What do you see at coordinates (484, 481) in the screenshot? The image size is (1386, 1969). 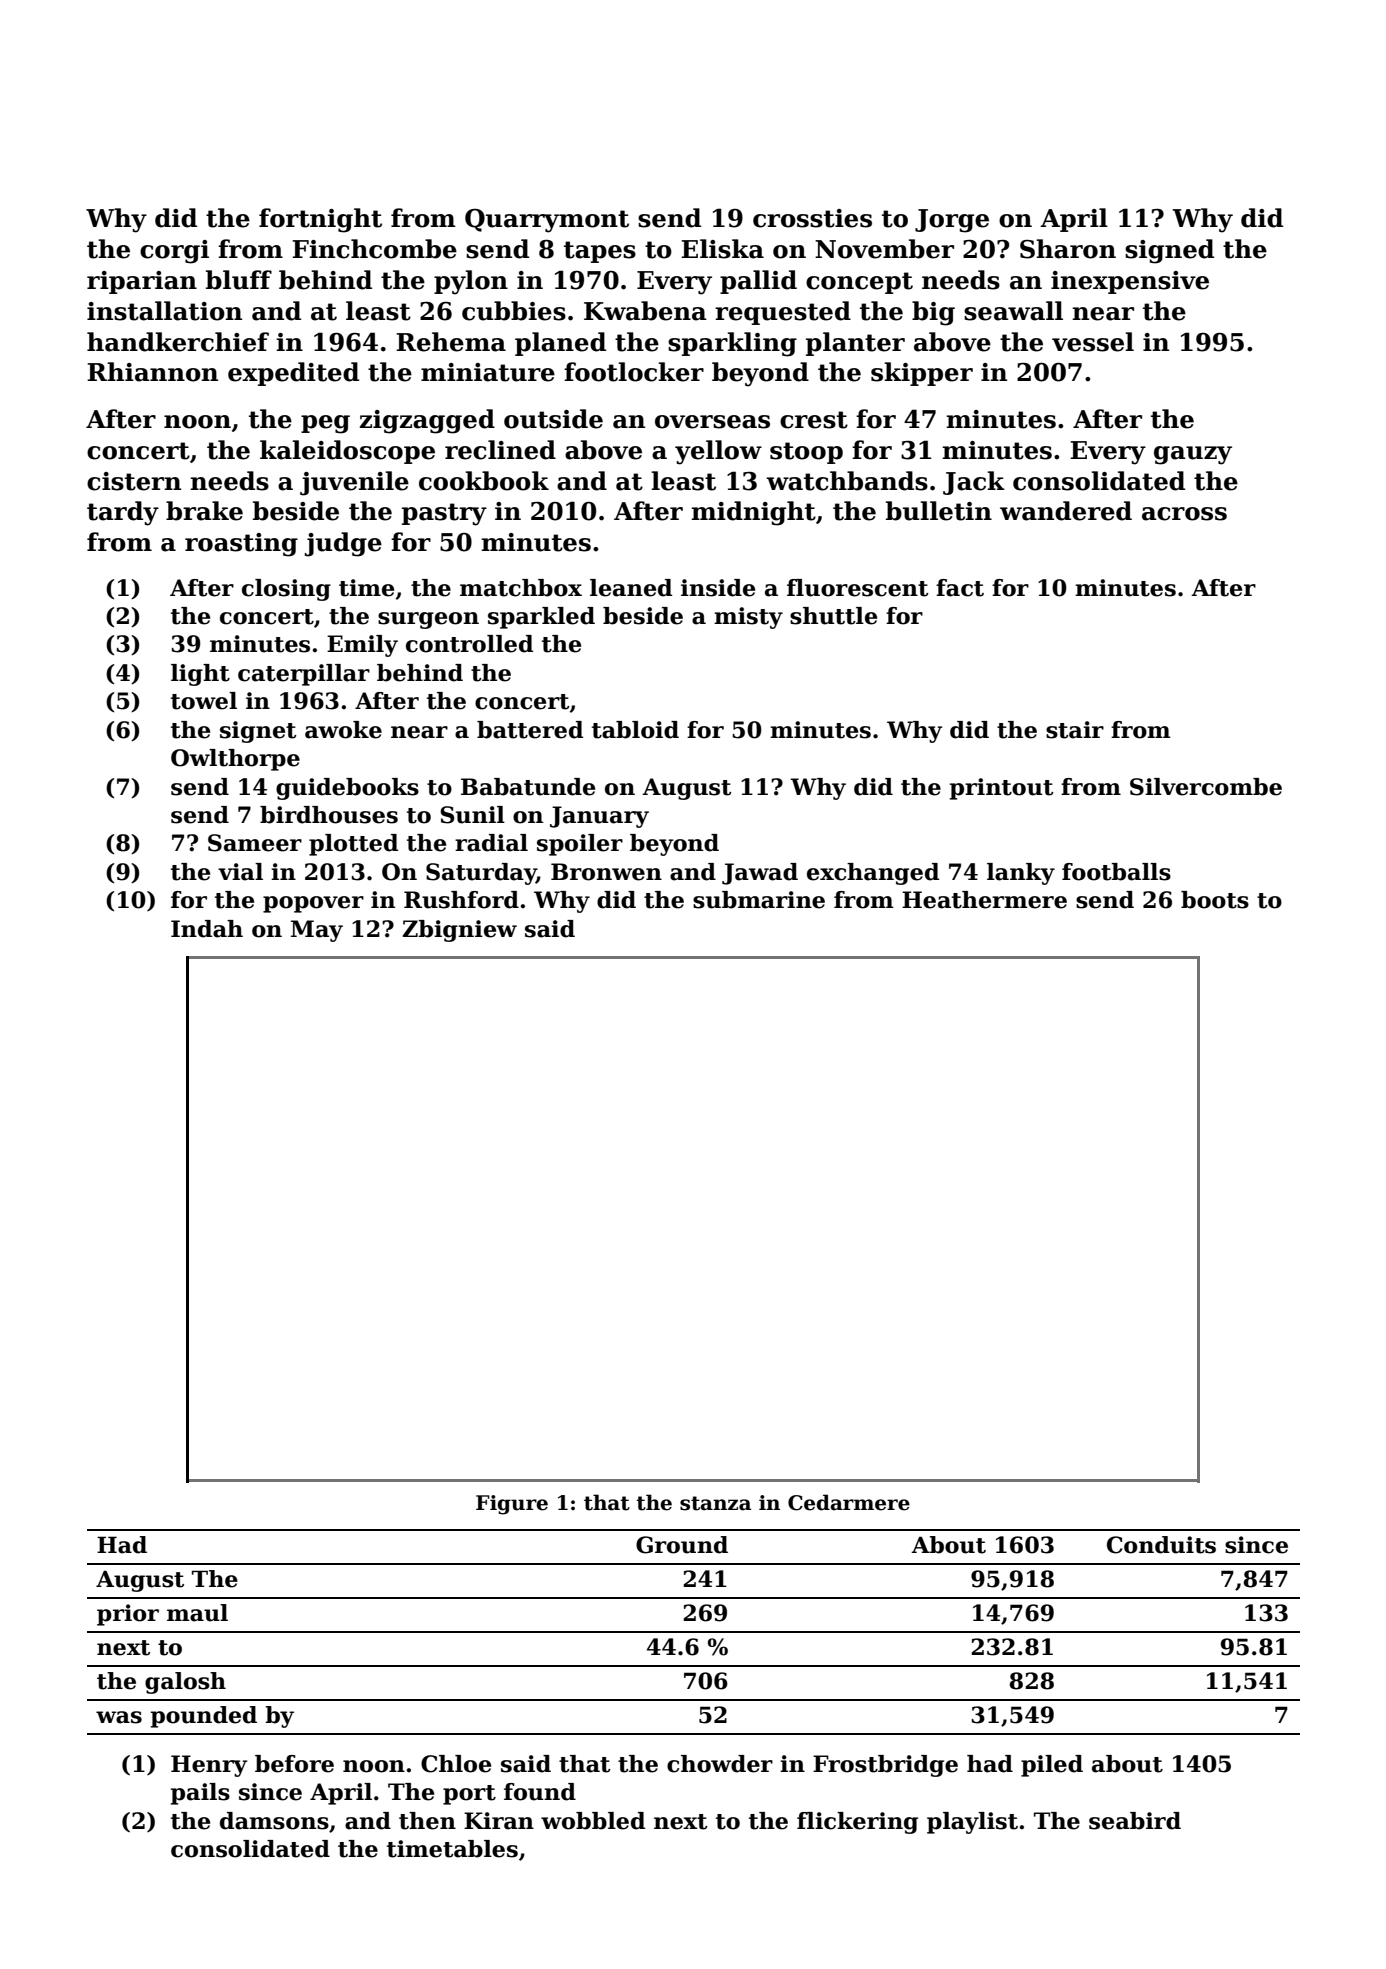 I see `cookbook` at bounding box center [484, 481].
